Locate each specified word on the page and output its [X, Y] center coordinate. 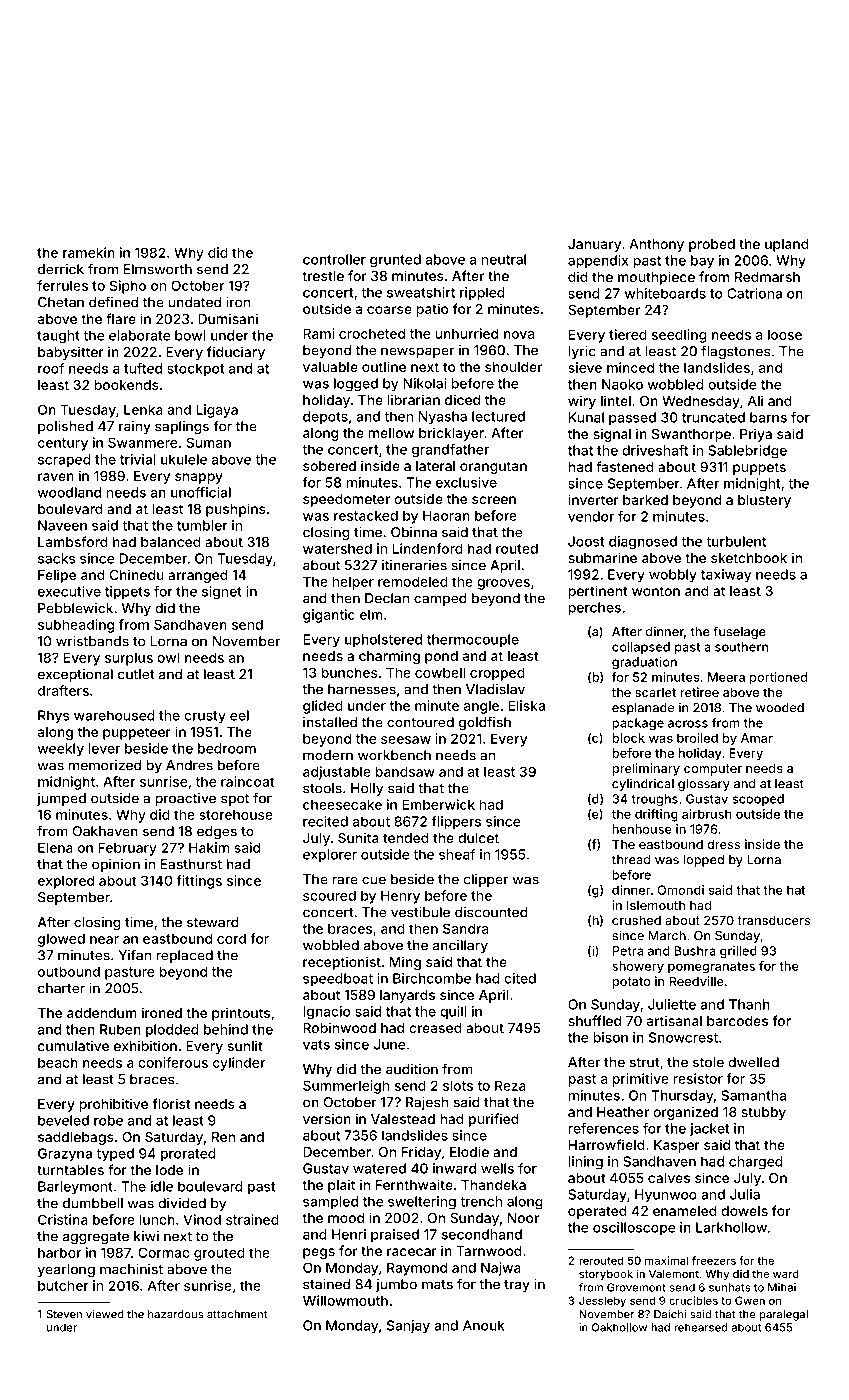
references [603, 1128]
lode [169, 1170]
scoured [329, 895]
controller [334, 259]
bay [702, 262]
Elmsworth [158, 269]
